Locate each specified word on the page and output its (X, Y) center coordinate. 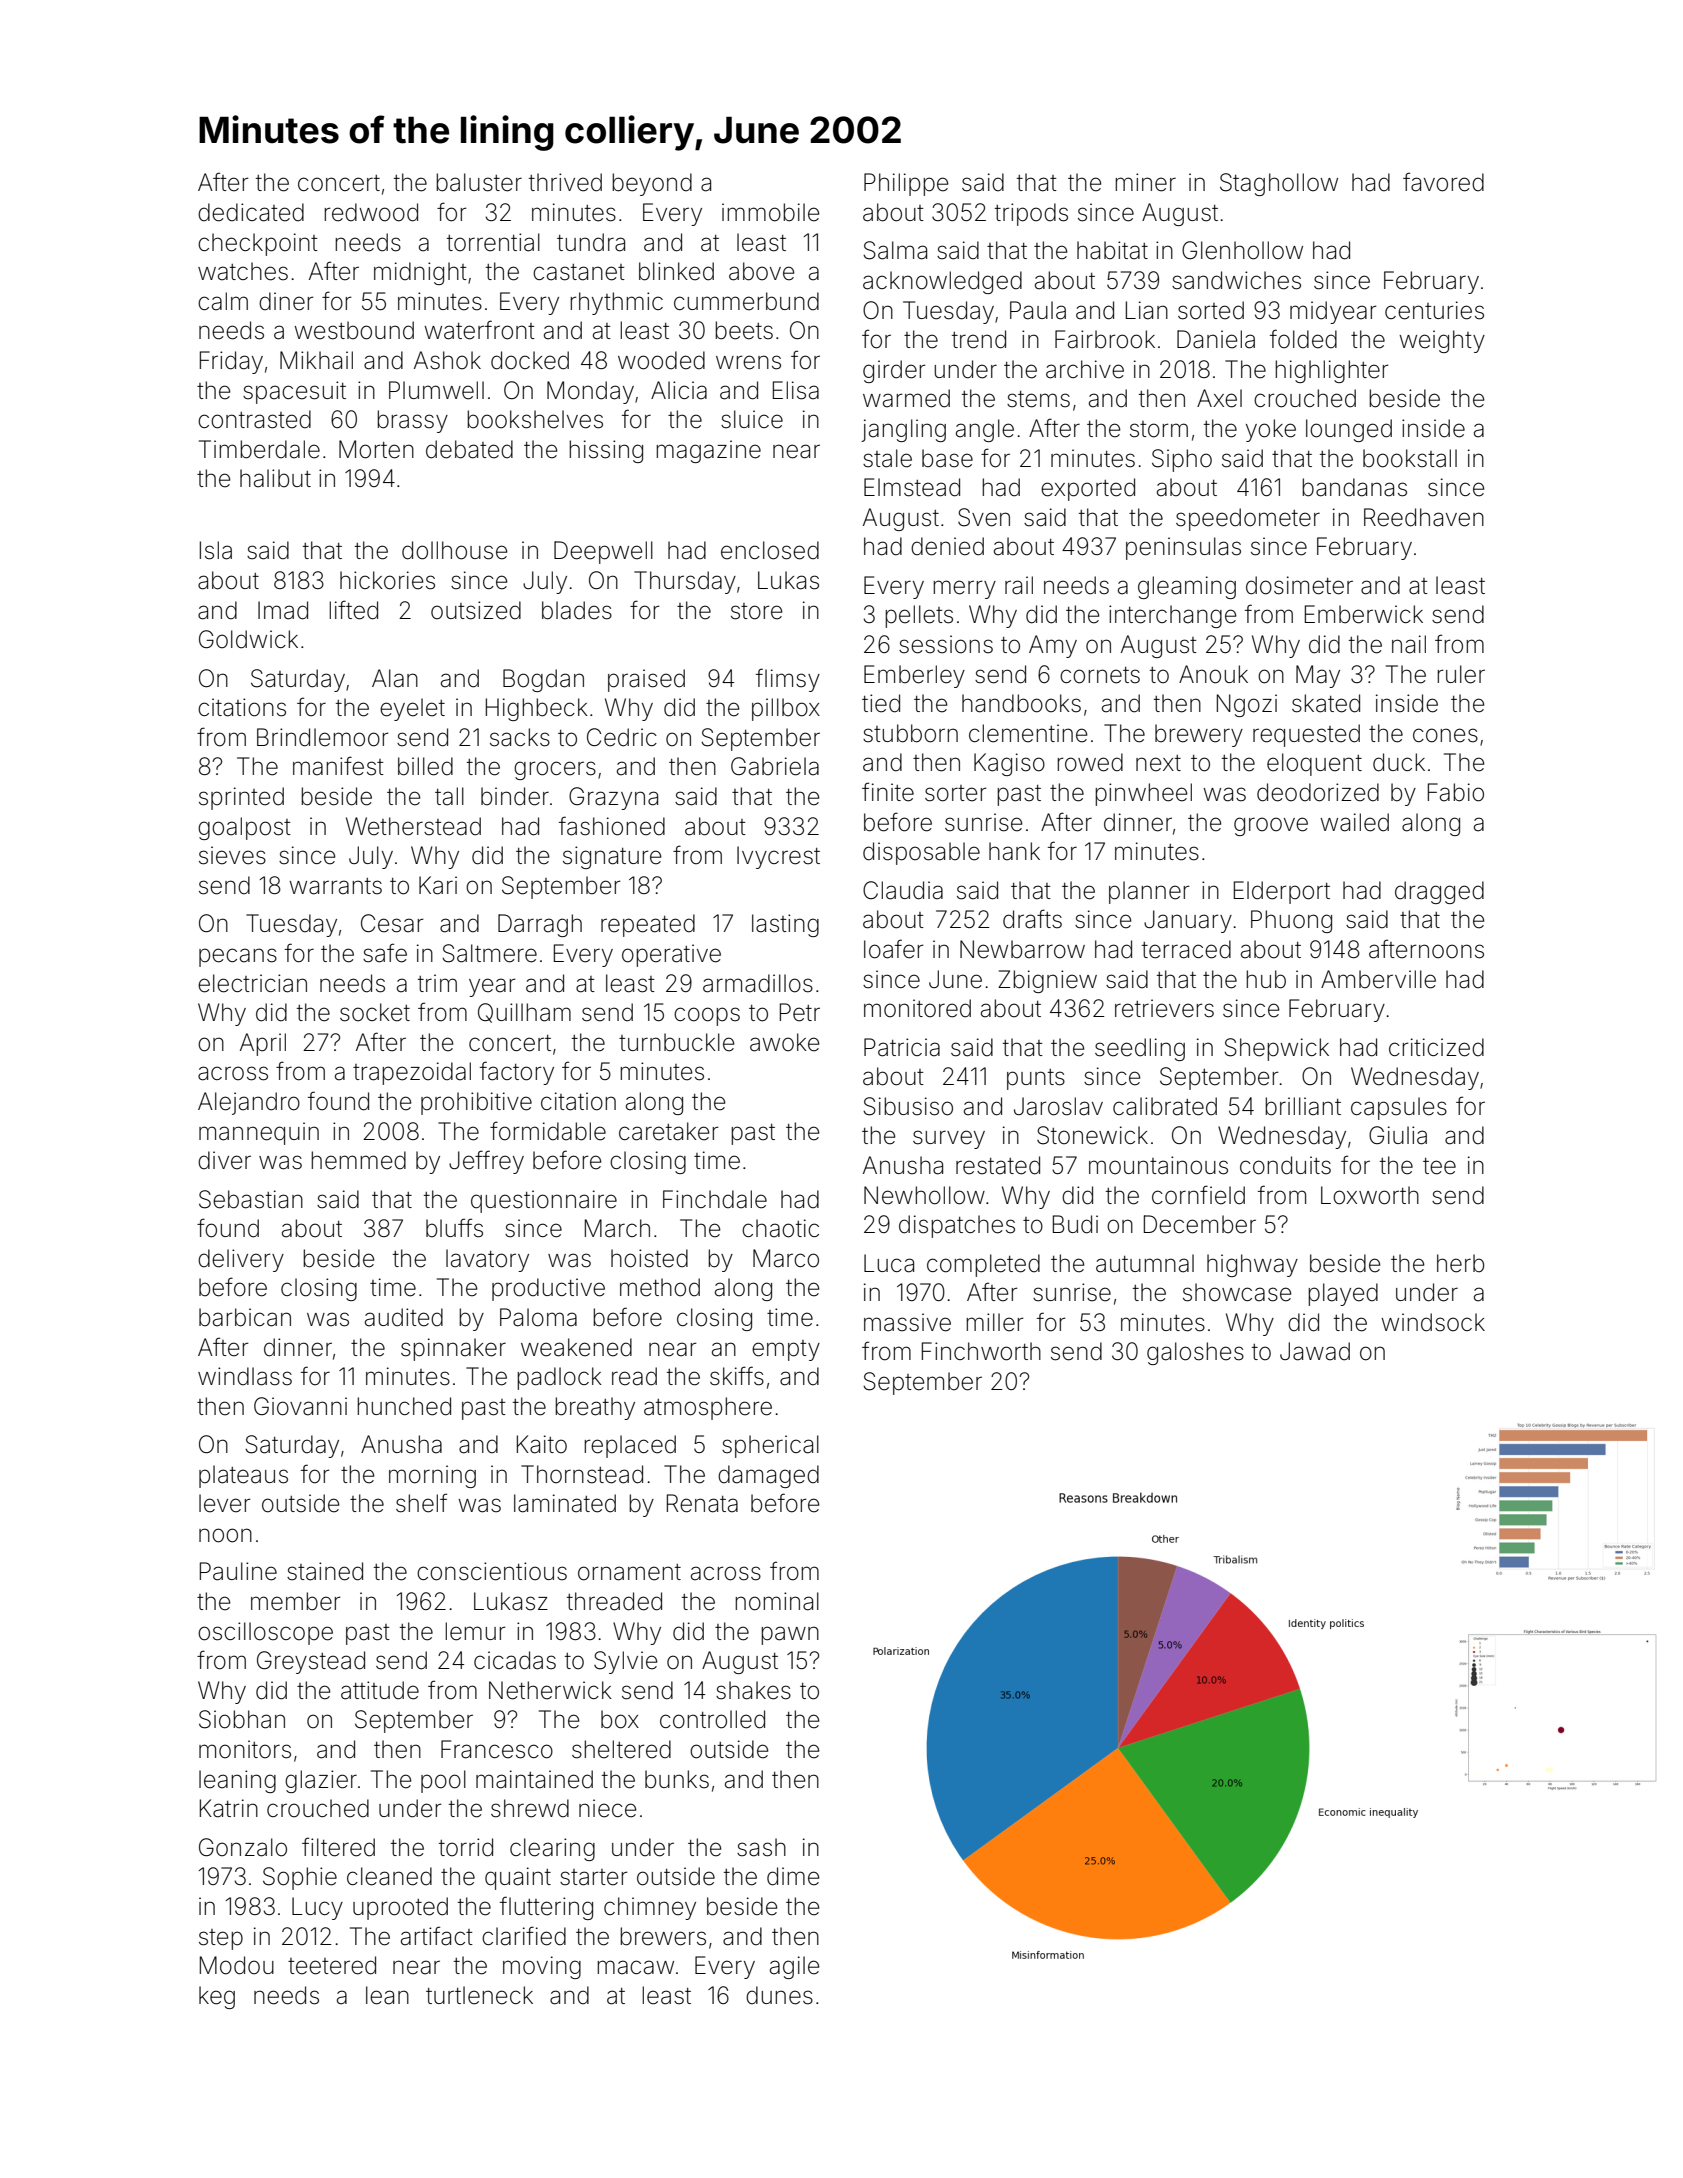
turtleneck (479, 1995)
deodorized (1318, 792)
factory (517, 1073)
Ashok (447, 360)
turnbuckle (676, 1042)
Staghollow (1279, 184)
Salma (895, 250)
